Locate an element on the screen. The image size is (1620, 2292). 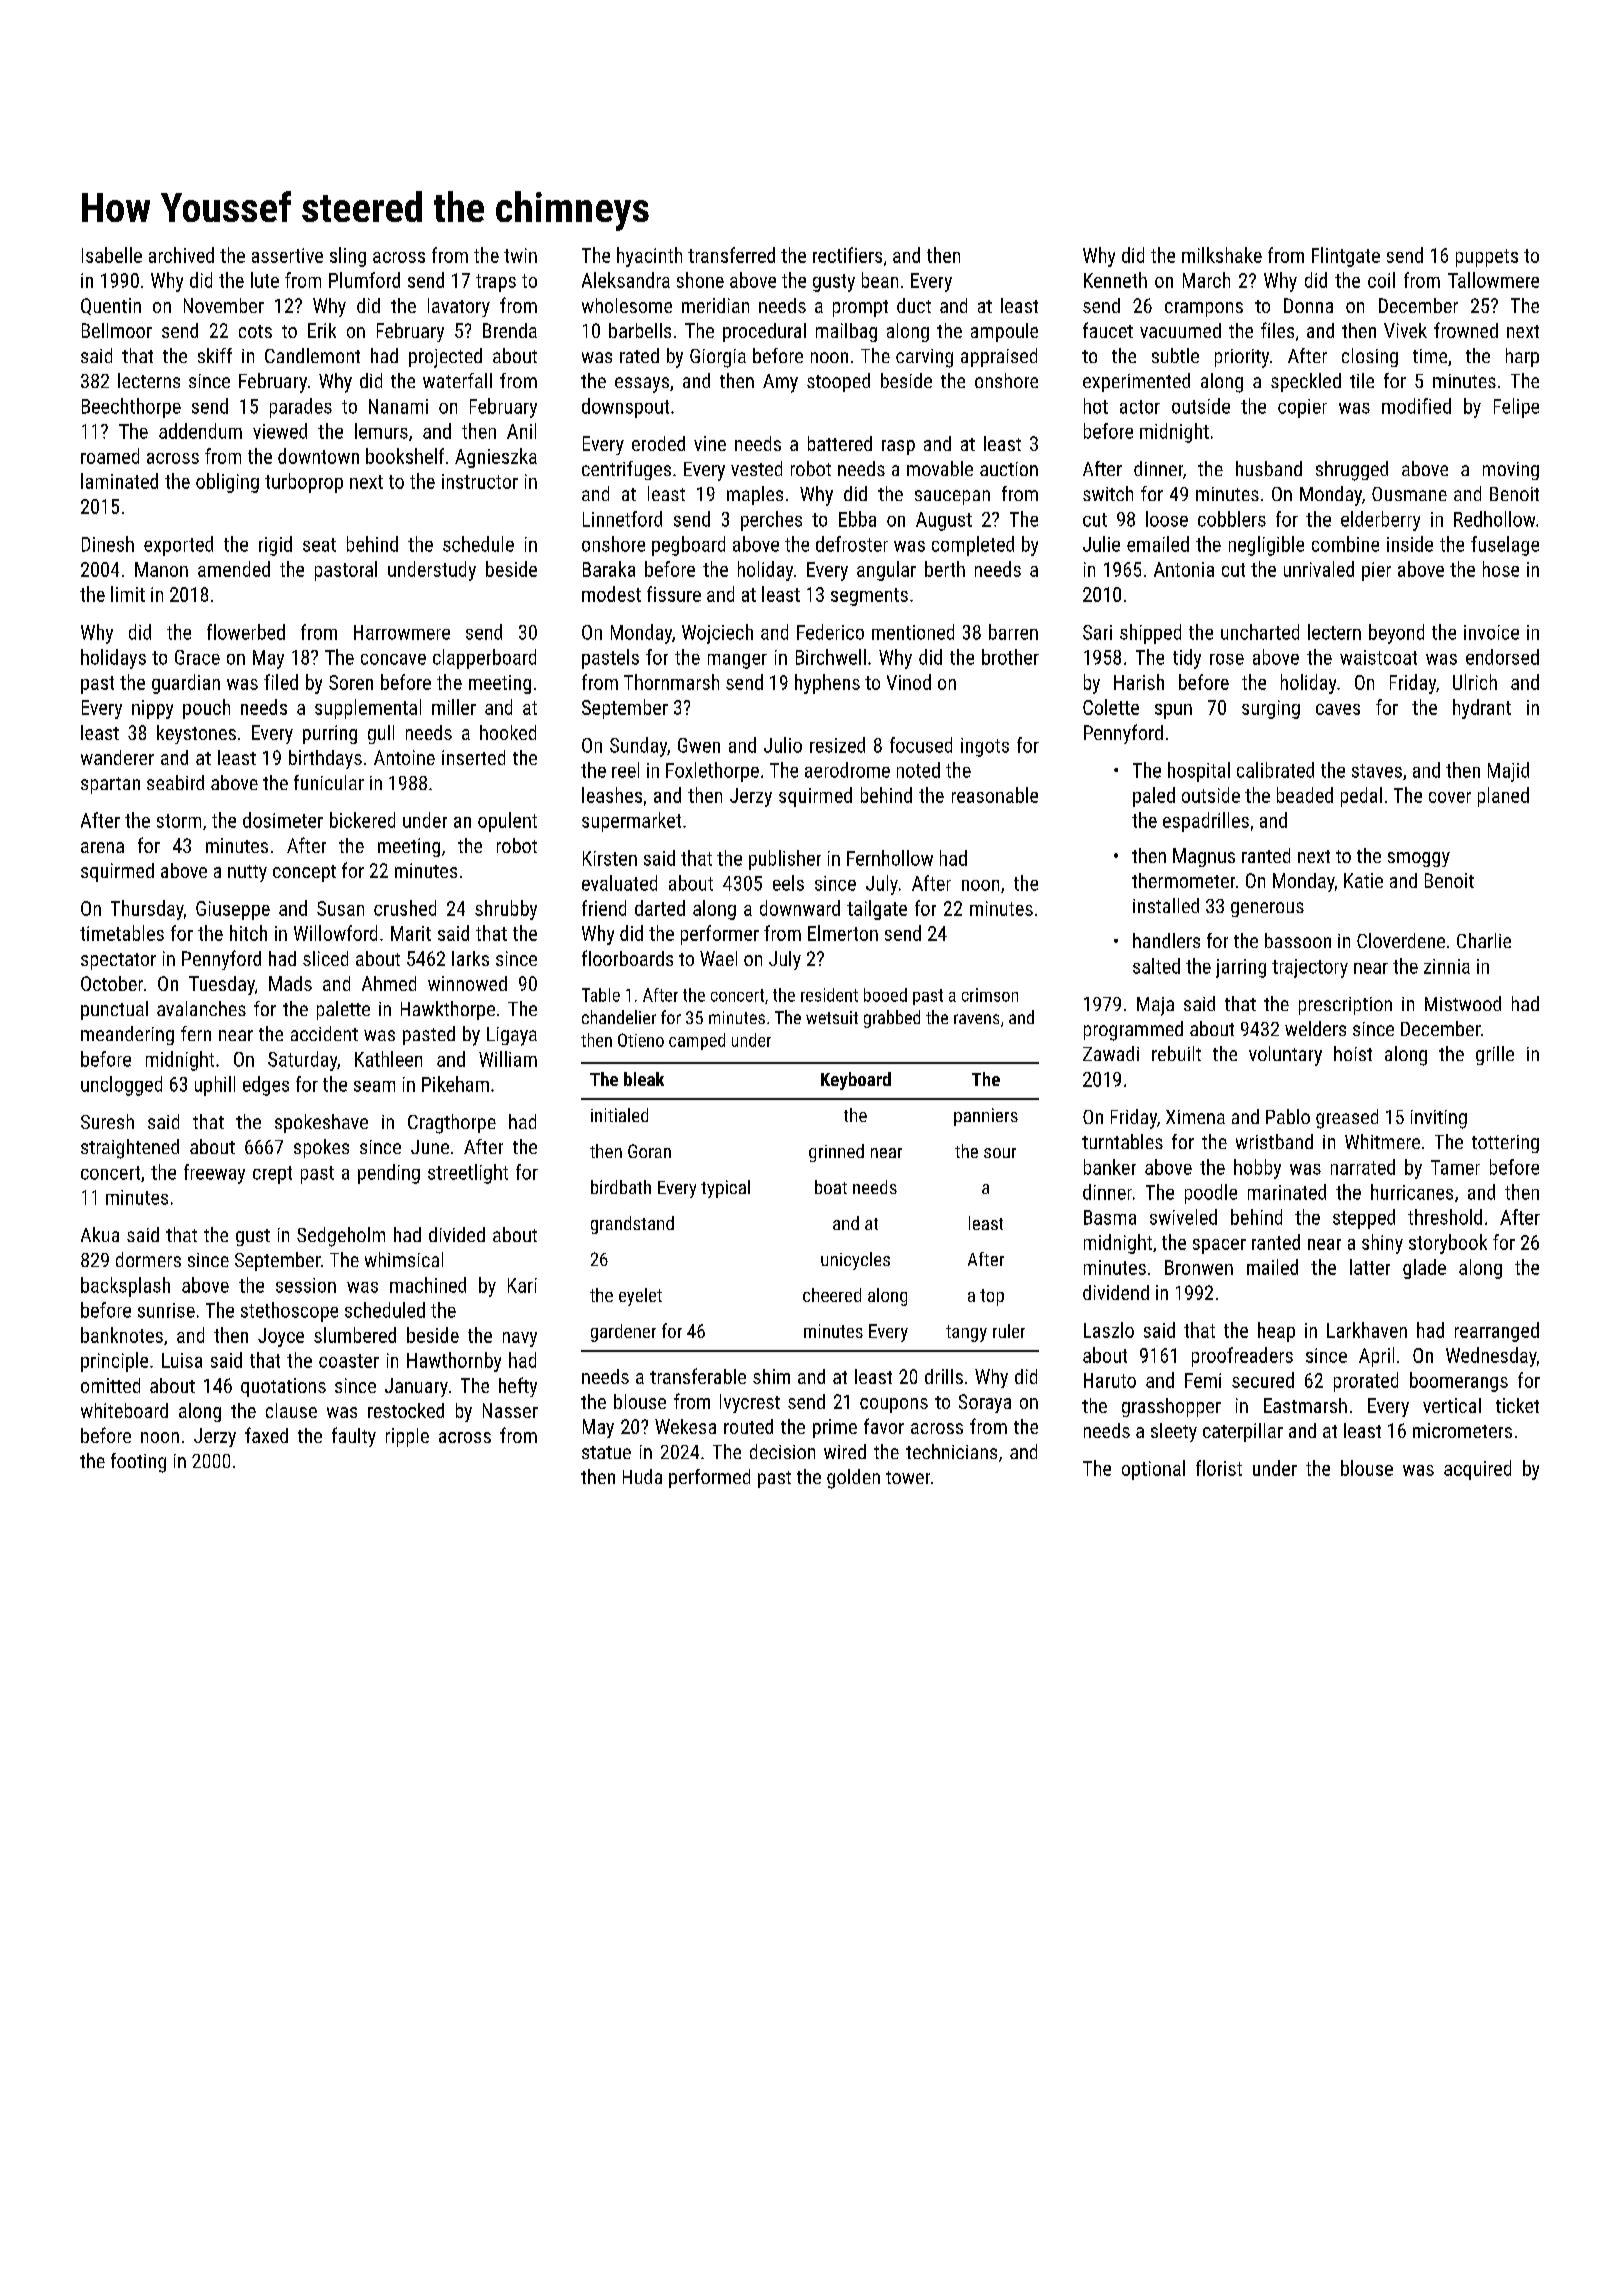
Flintgate is located at coordinates (1346, 257).
